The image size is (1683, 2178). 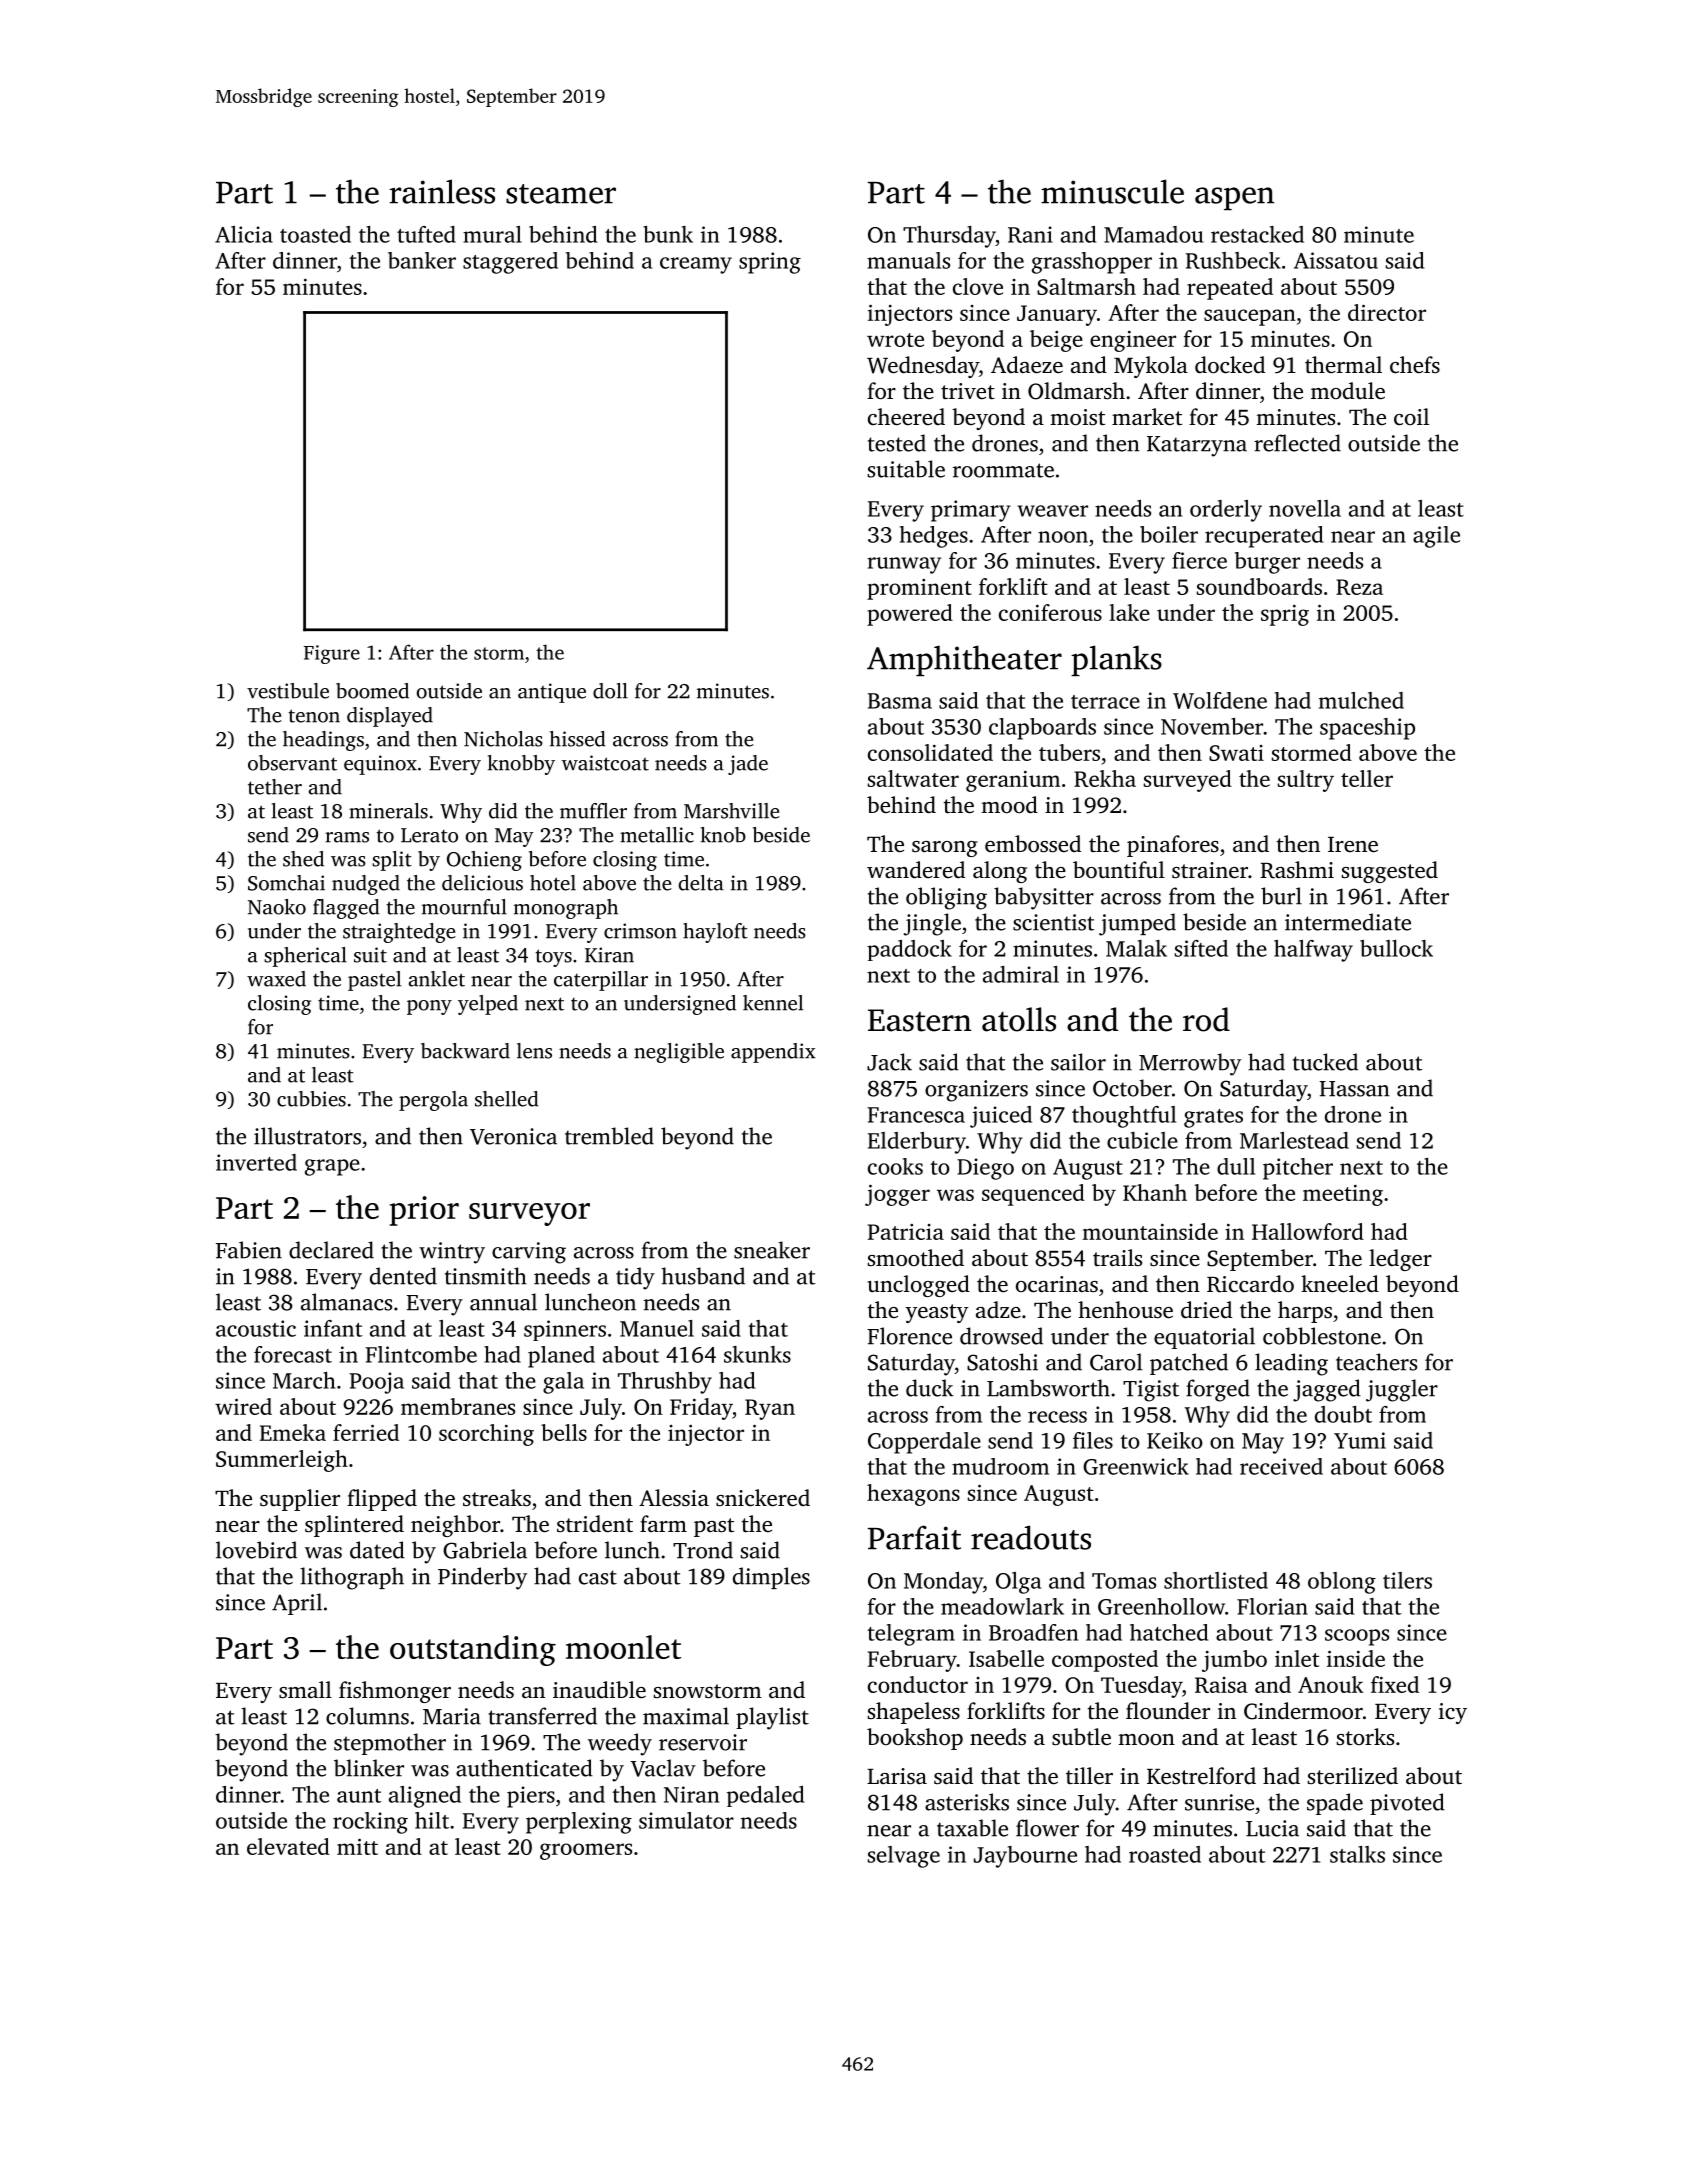 I want to click on leading, so click(x=1291, y=1364).
